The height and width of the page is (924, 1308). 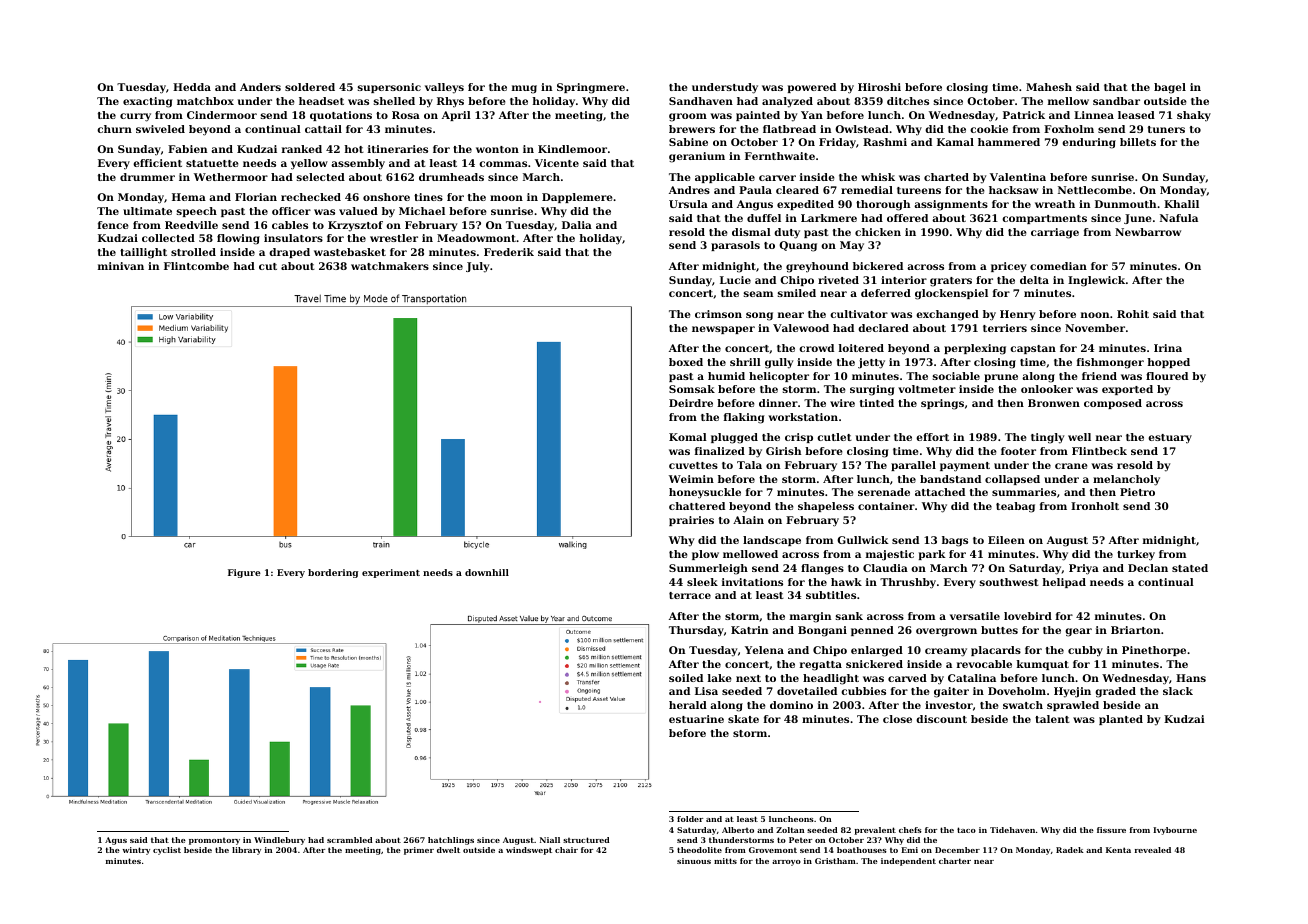 I want to click on Tala, so click(x=749, y=465).
